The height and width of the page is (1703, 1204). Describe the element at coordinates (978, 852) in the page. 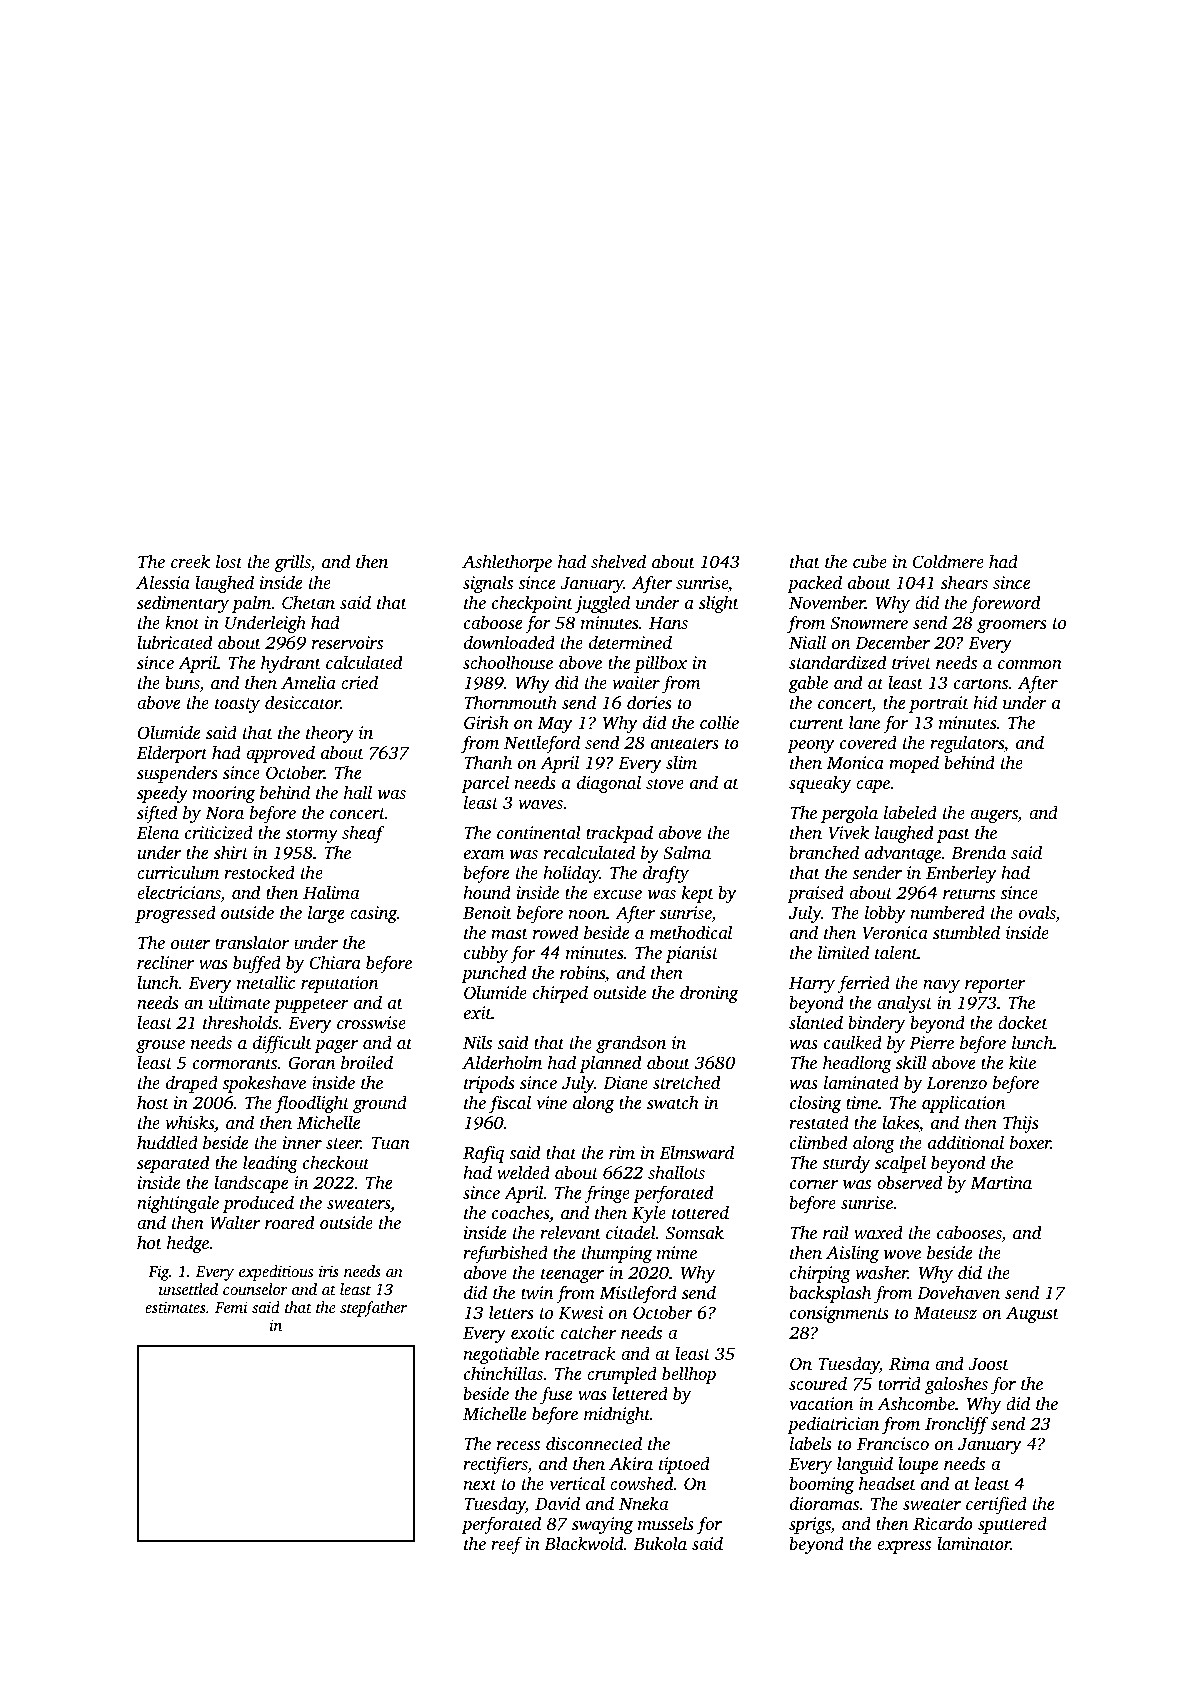

I see `Brenda` at that location.
